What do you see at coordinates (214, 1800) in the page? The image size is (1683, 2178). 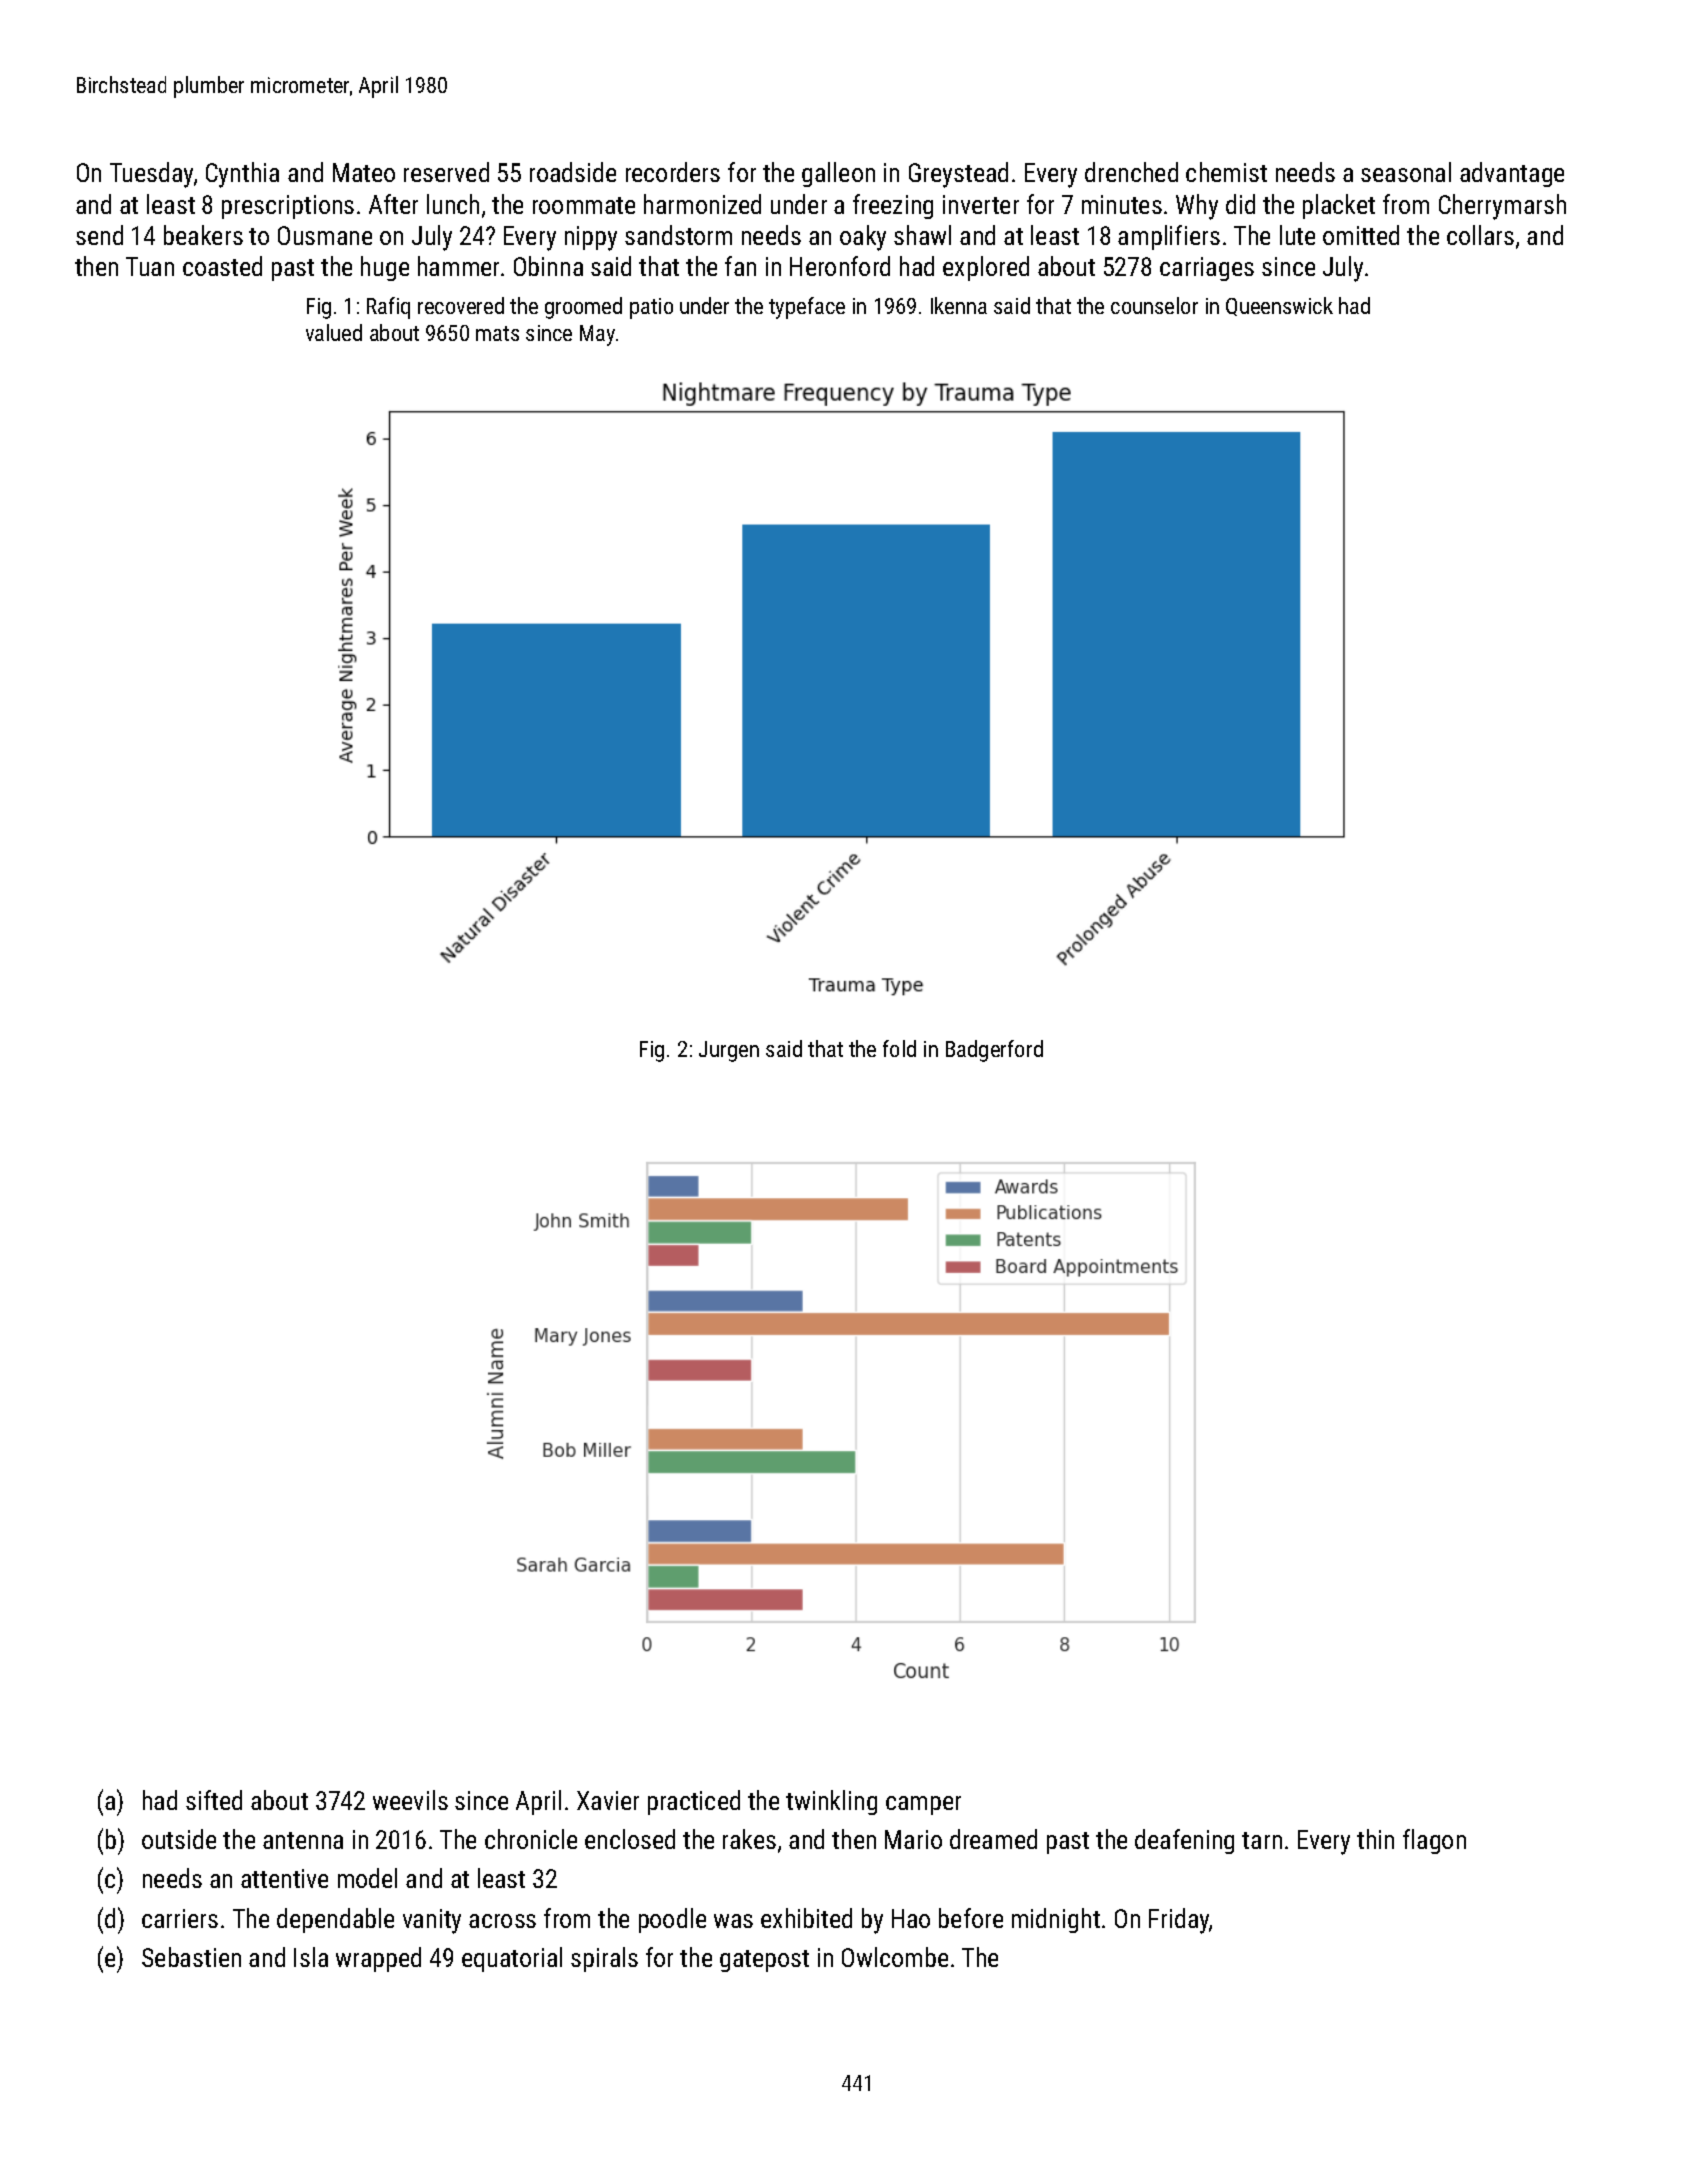 I see `sifted` at bounding box center [214, 1800].
